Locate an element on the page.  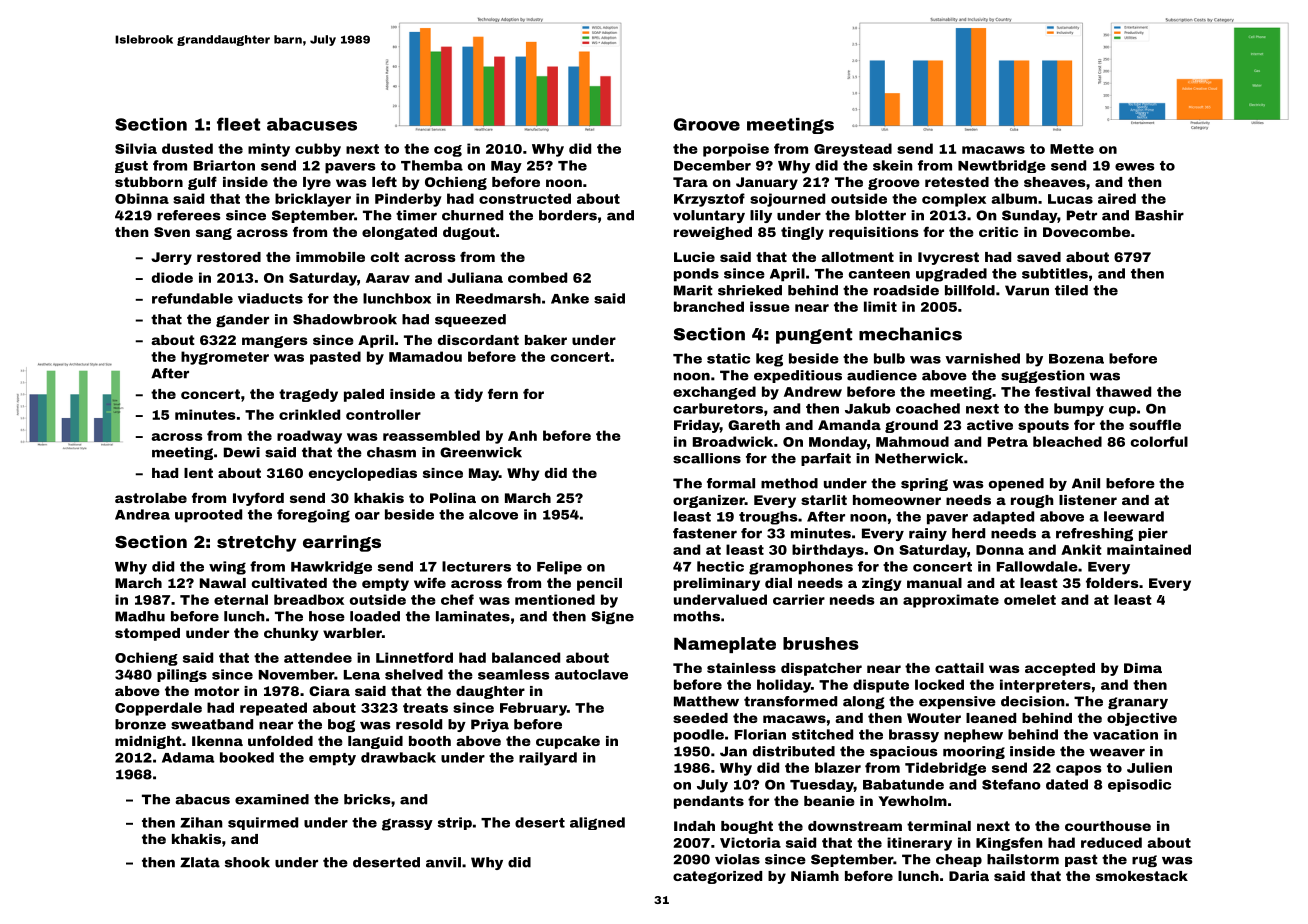
fleet is located at coordinates (238, 124).
